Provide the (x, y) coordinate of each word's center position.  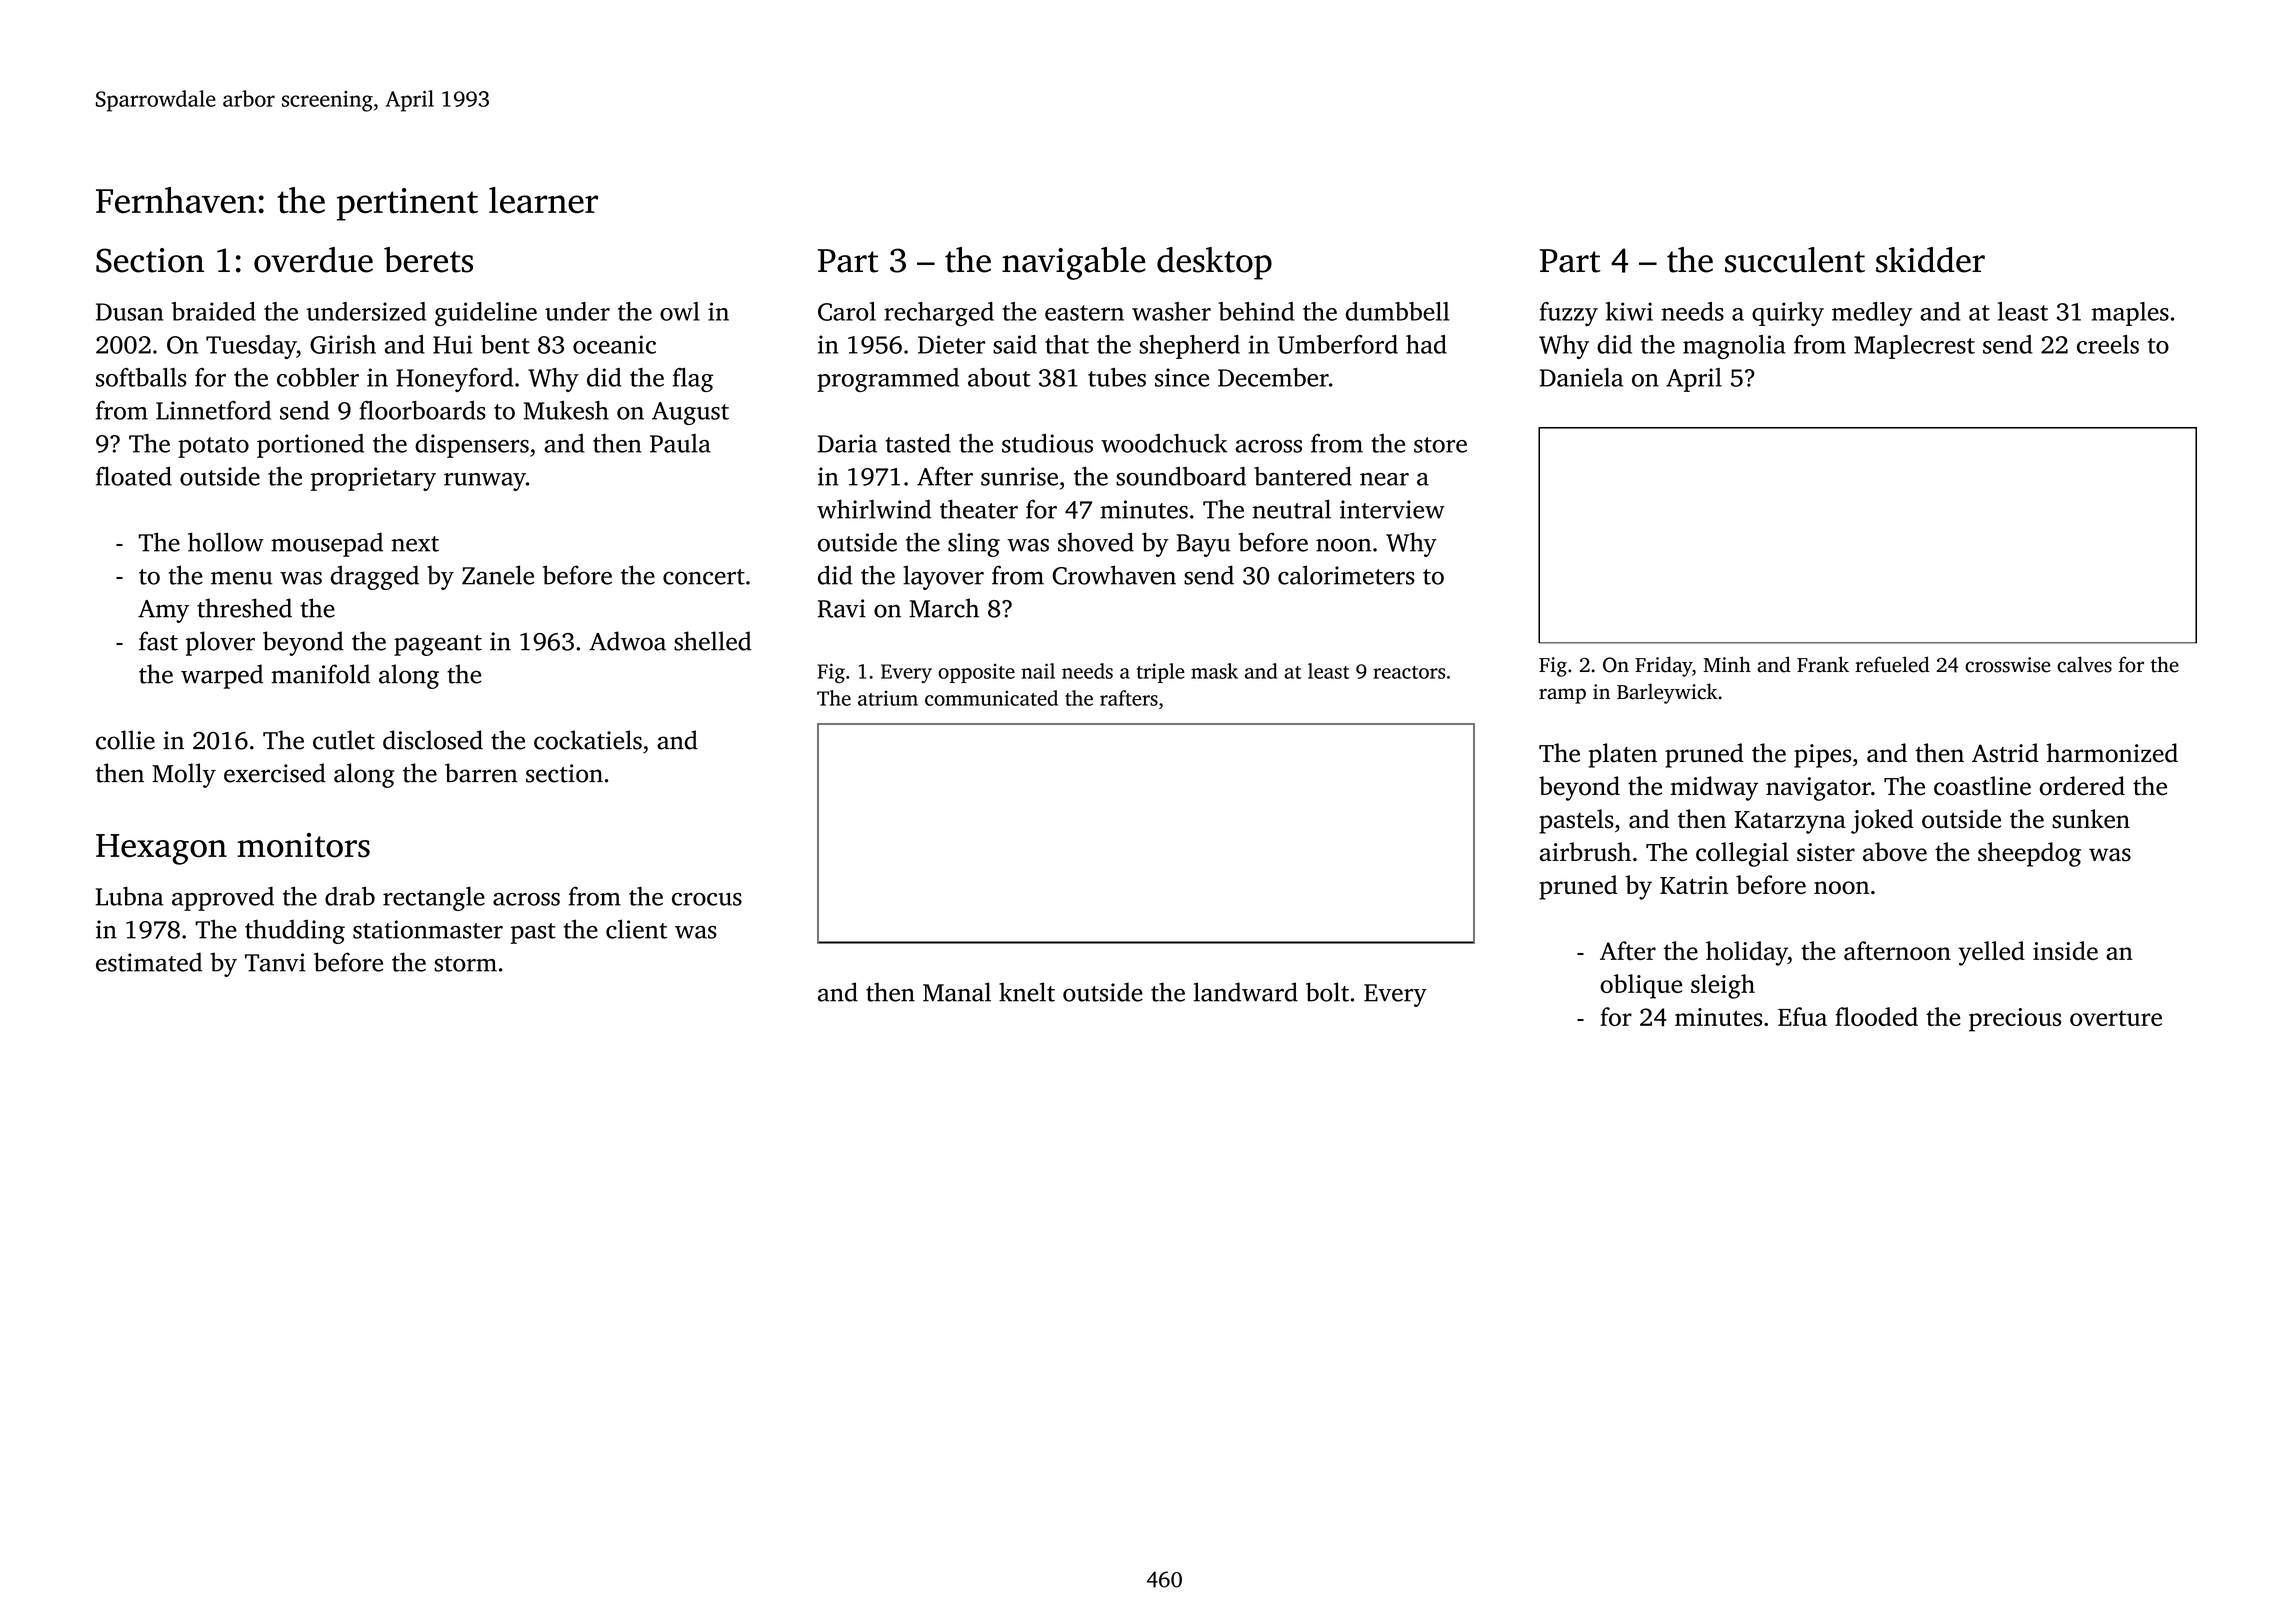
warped (222, 676)
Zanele (498, 575)
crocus (707, 899)
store (1440, 445)
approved (223, 898)
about (999, 377)
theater (979, 509)
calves (2084, 664)
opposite (976, 673)
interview (1392, 509)
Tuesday (251, 347)
